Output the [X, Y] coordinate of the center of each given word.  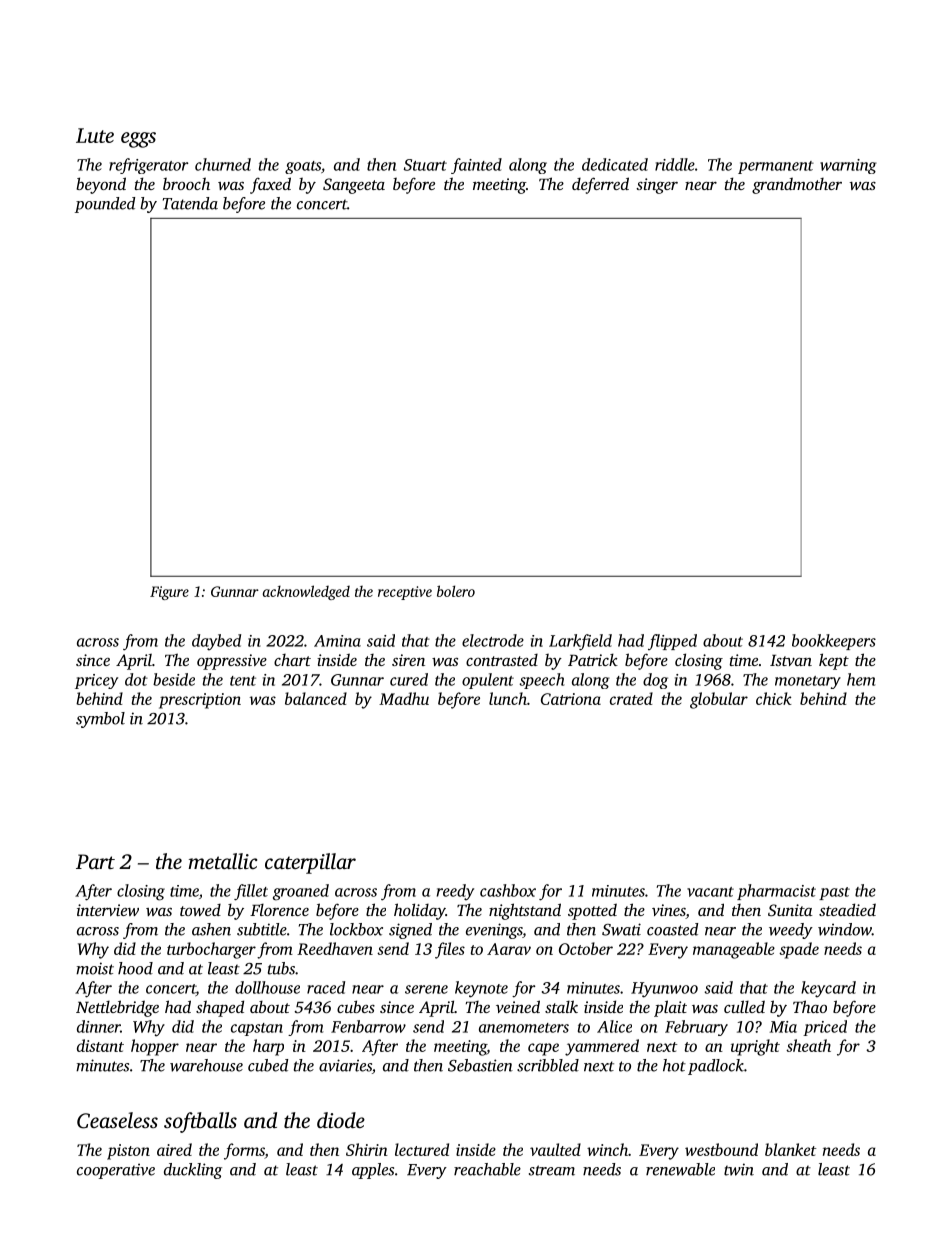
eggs [138, 140]
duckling [193, 1171]
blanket [791, 1149]
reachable [487, 1169]
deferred [600, 185]
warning [848, 166]
